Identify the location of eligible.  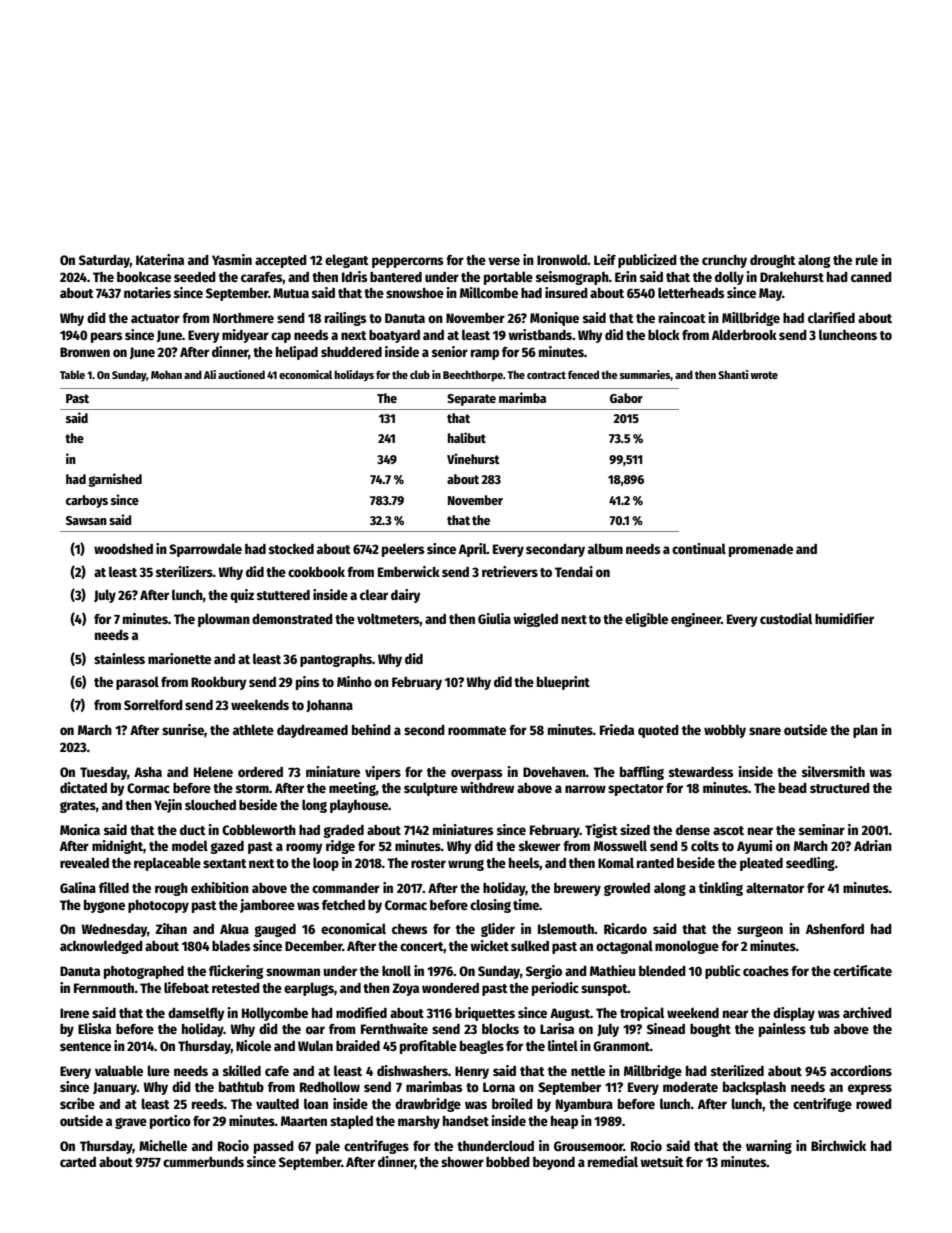
(646, 620).
